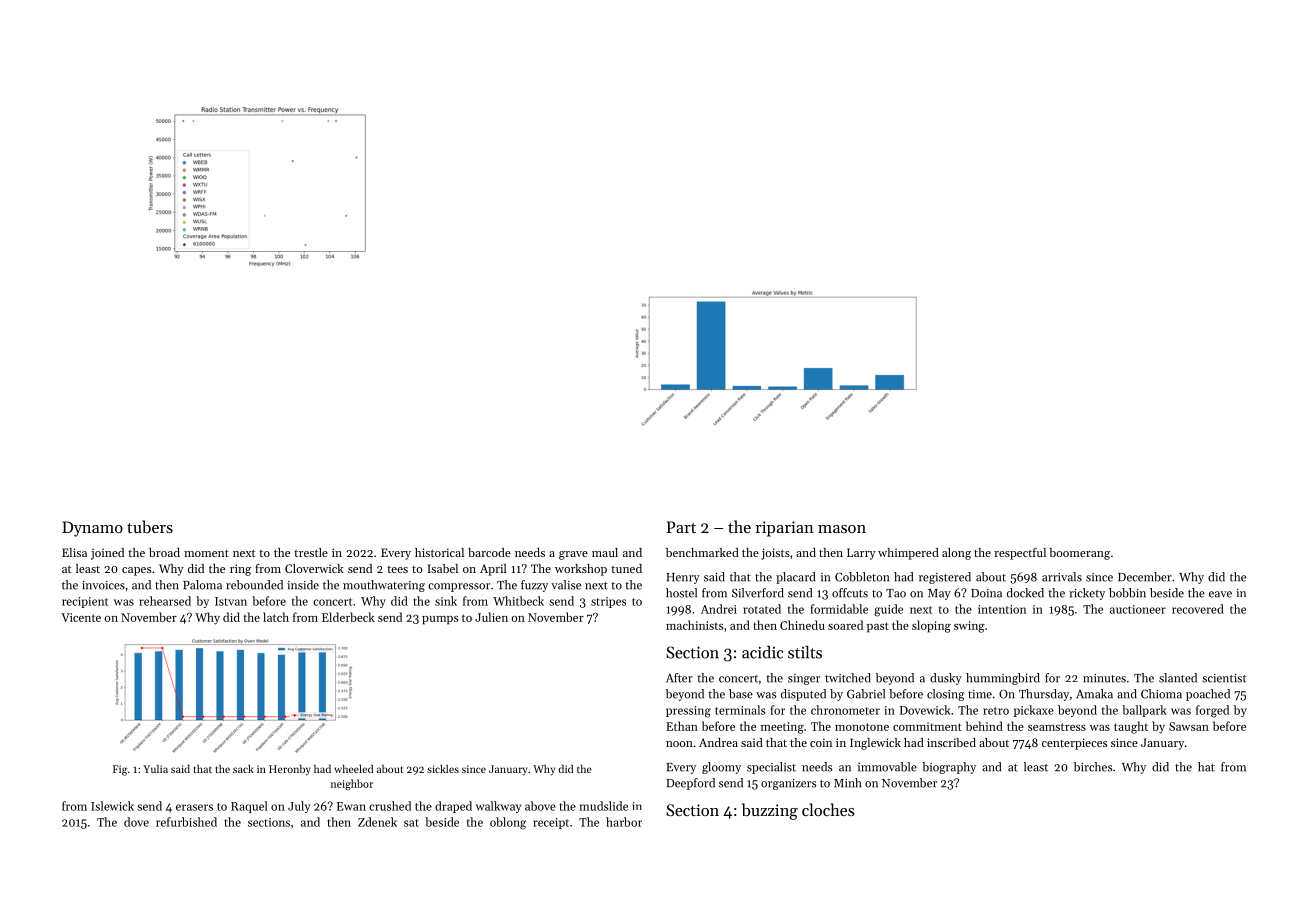 The image size is (1308, 924). What do you see at coordinates (231, 601) in the document?
I see `Istvan` at bounding box center [231, 601].
